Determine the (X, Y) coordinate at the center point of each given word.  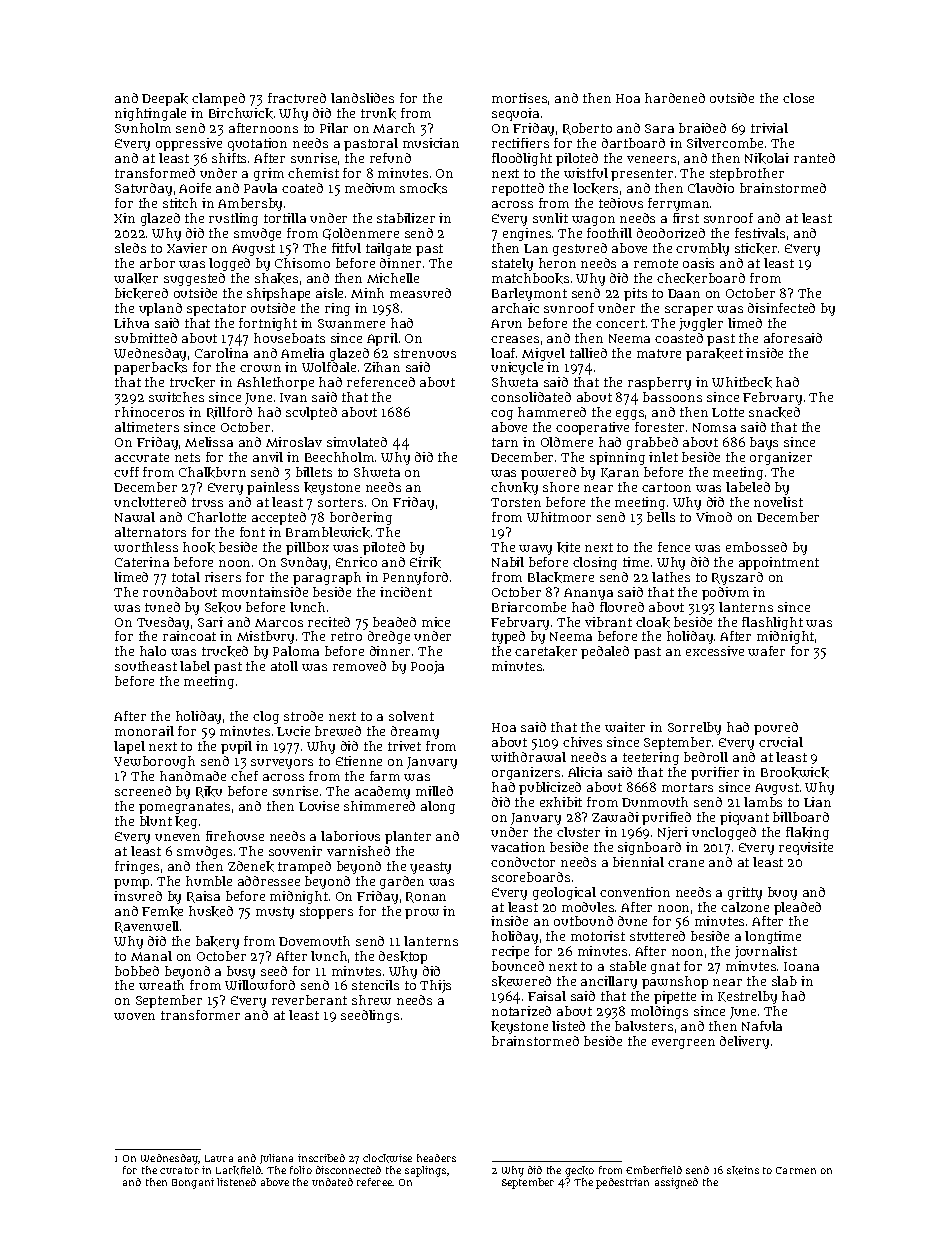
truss (207, 502)
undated (332, 1182)
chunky (514, 488)
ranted (814, 158)
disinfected (781, 308)
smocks (423, 188)
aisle (329, 293)
